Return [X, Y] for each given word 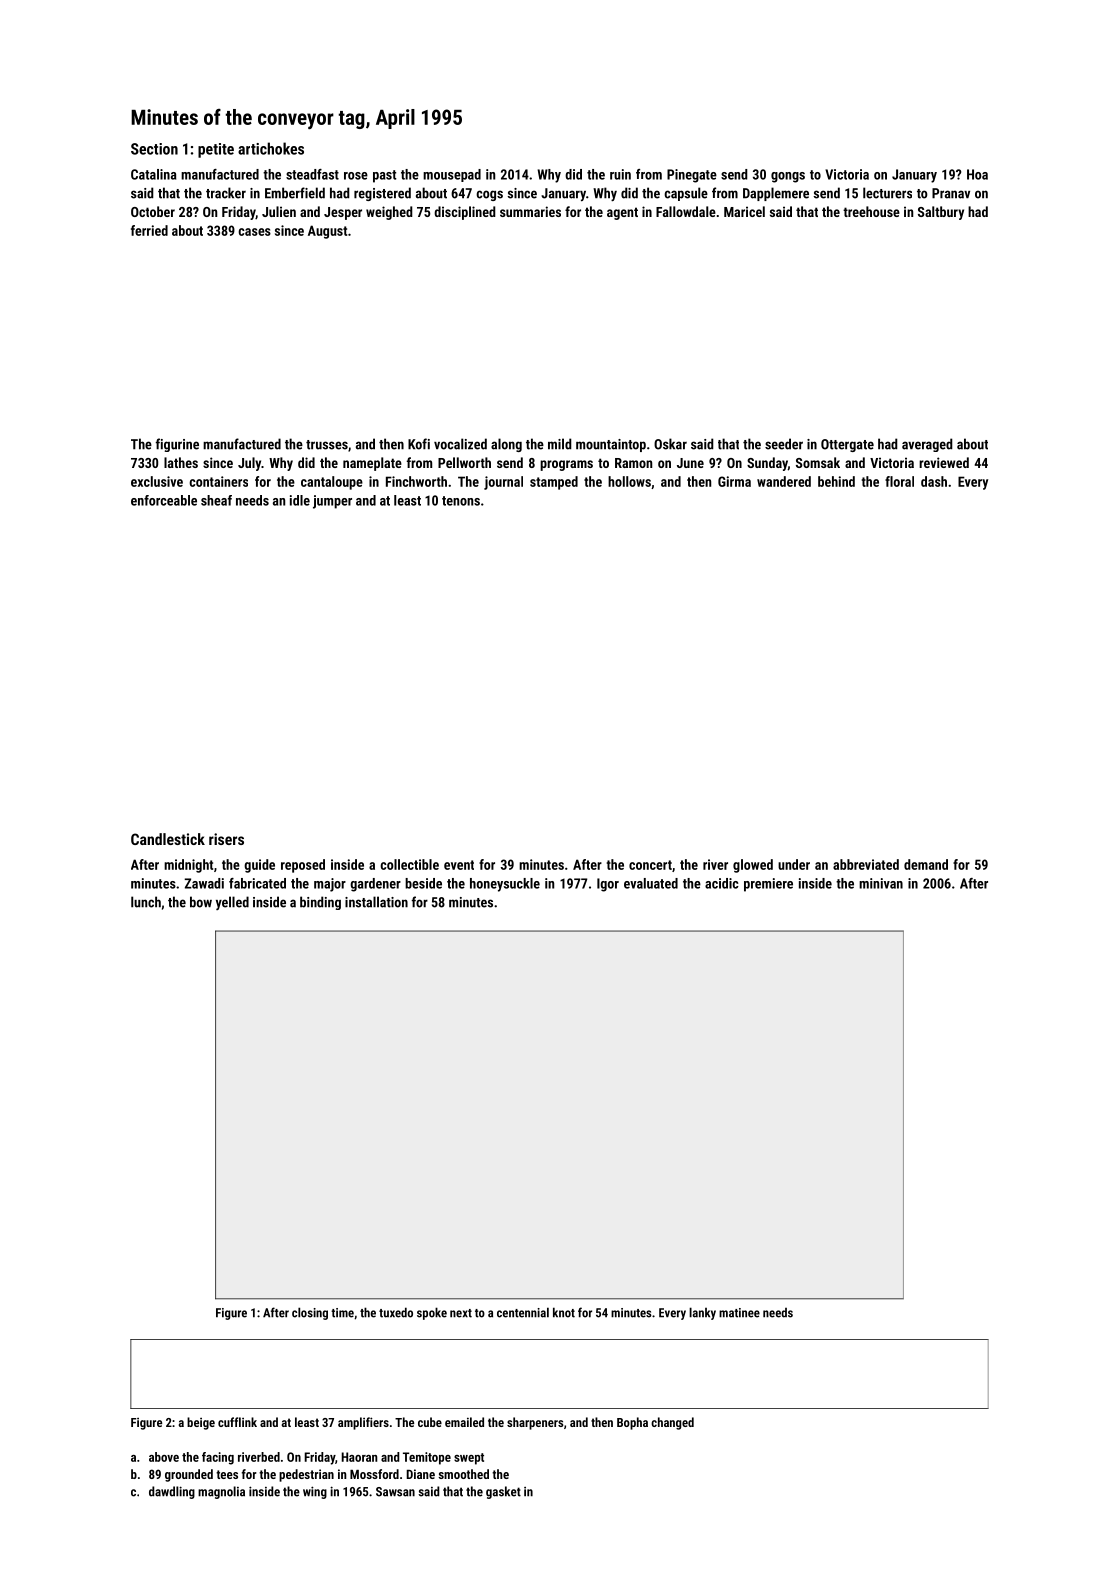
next [461, 1313]
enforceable [164, 500]
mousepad [452, 175]
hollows [629, 481]
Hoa [977, 174]
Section [154, 149]
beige [201, 1423]
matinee [739, 1313]
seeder [784, 444]
